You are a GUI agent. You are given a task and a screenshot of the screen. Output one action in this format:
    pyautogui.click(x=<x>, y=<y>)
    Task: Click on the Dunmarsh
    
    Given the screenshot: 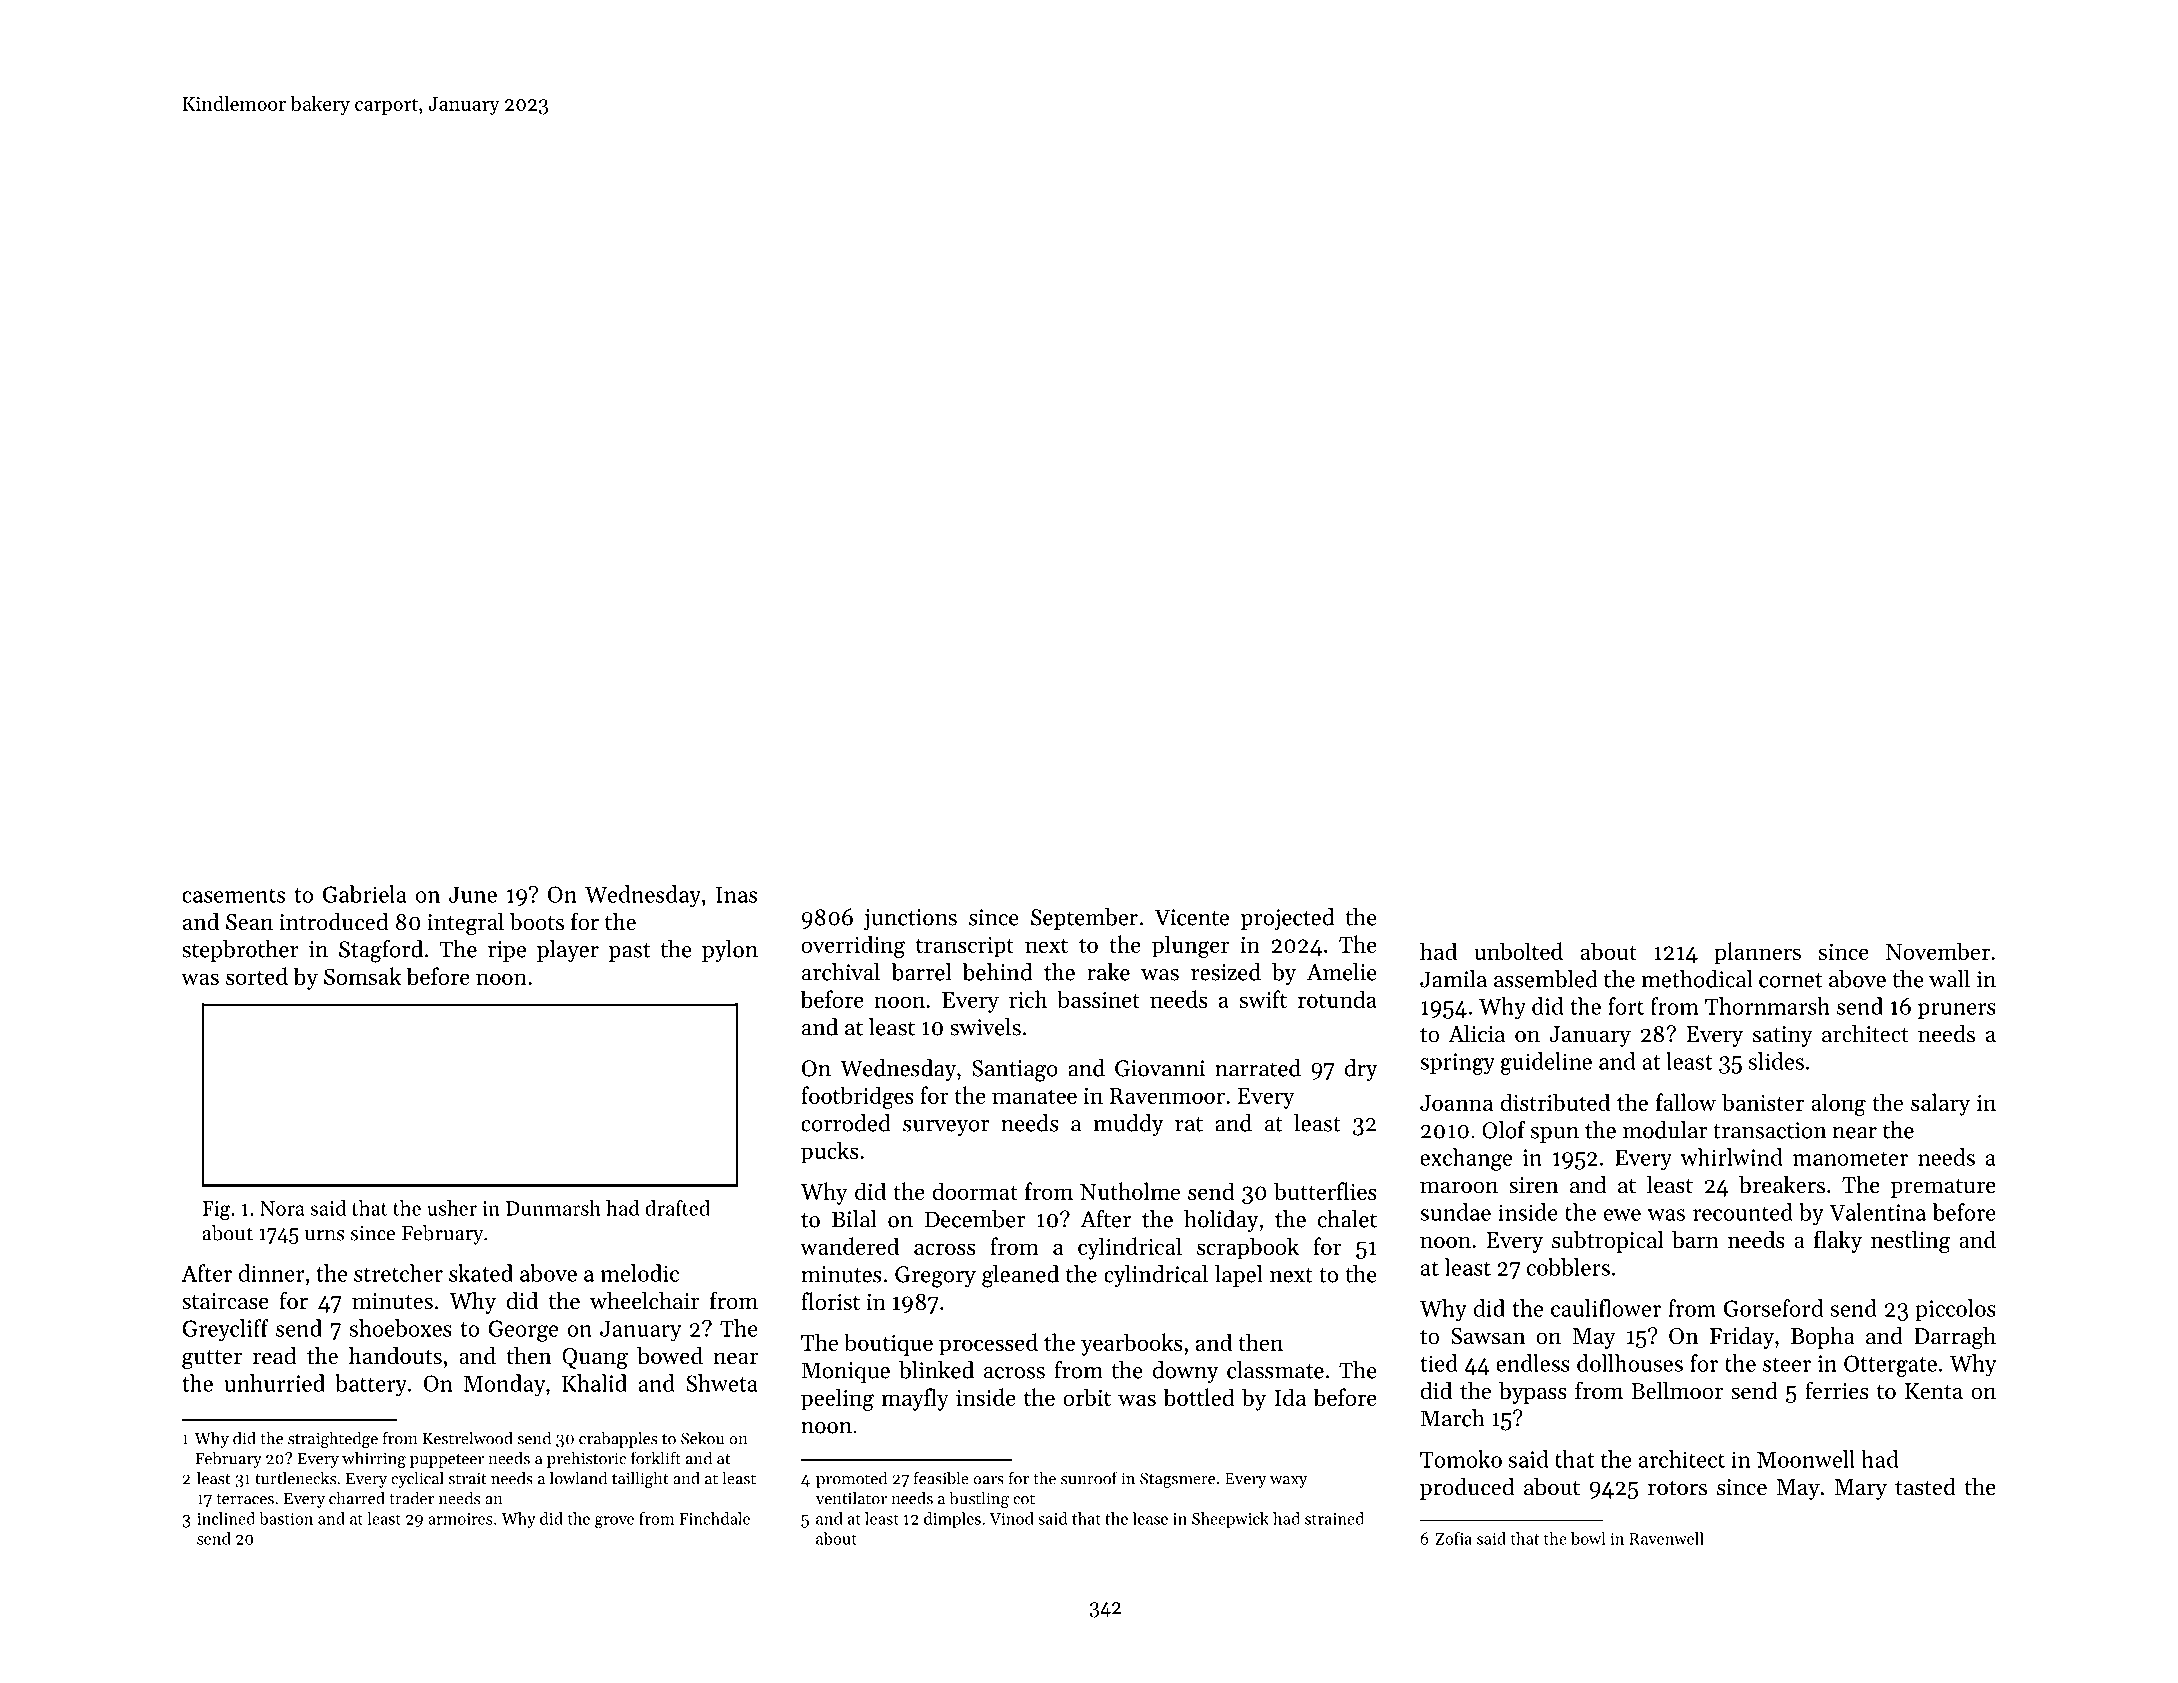 What is the action you would take?
    pyautogui.click(x=553, y=1208)
